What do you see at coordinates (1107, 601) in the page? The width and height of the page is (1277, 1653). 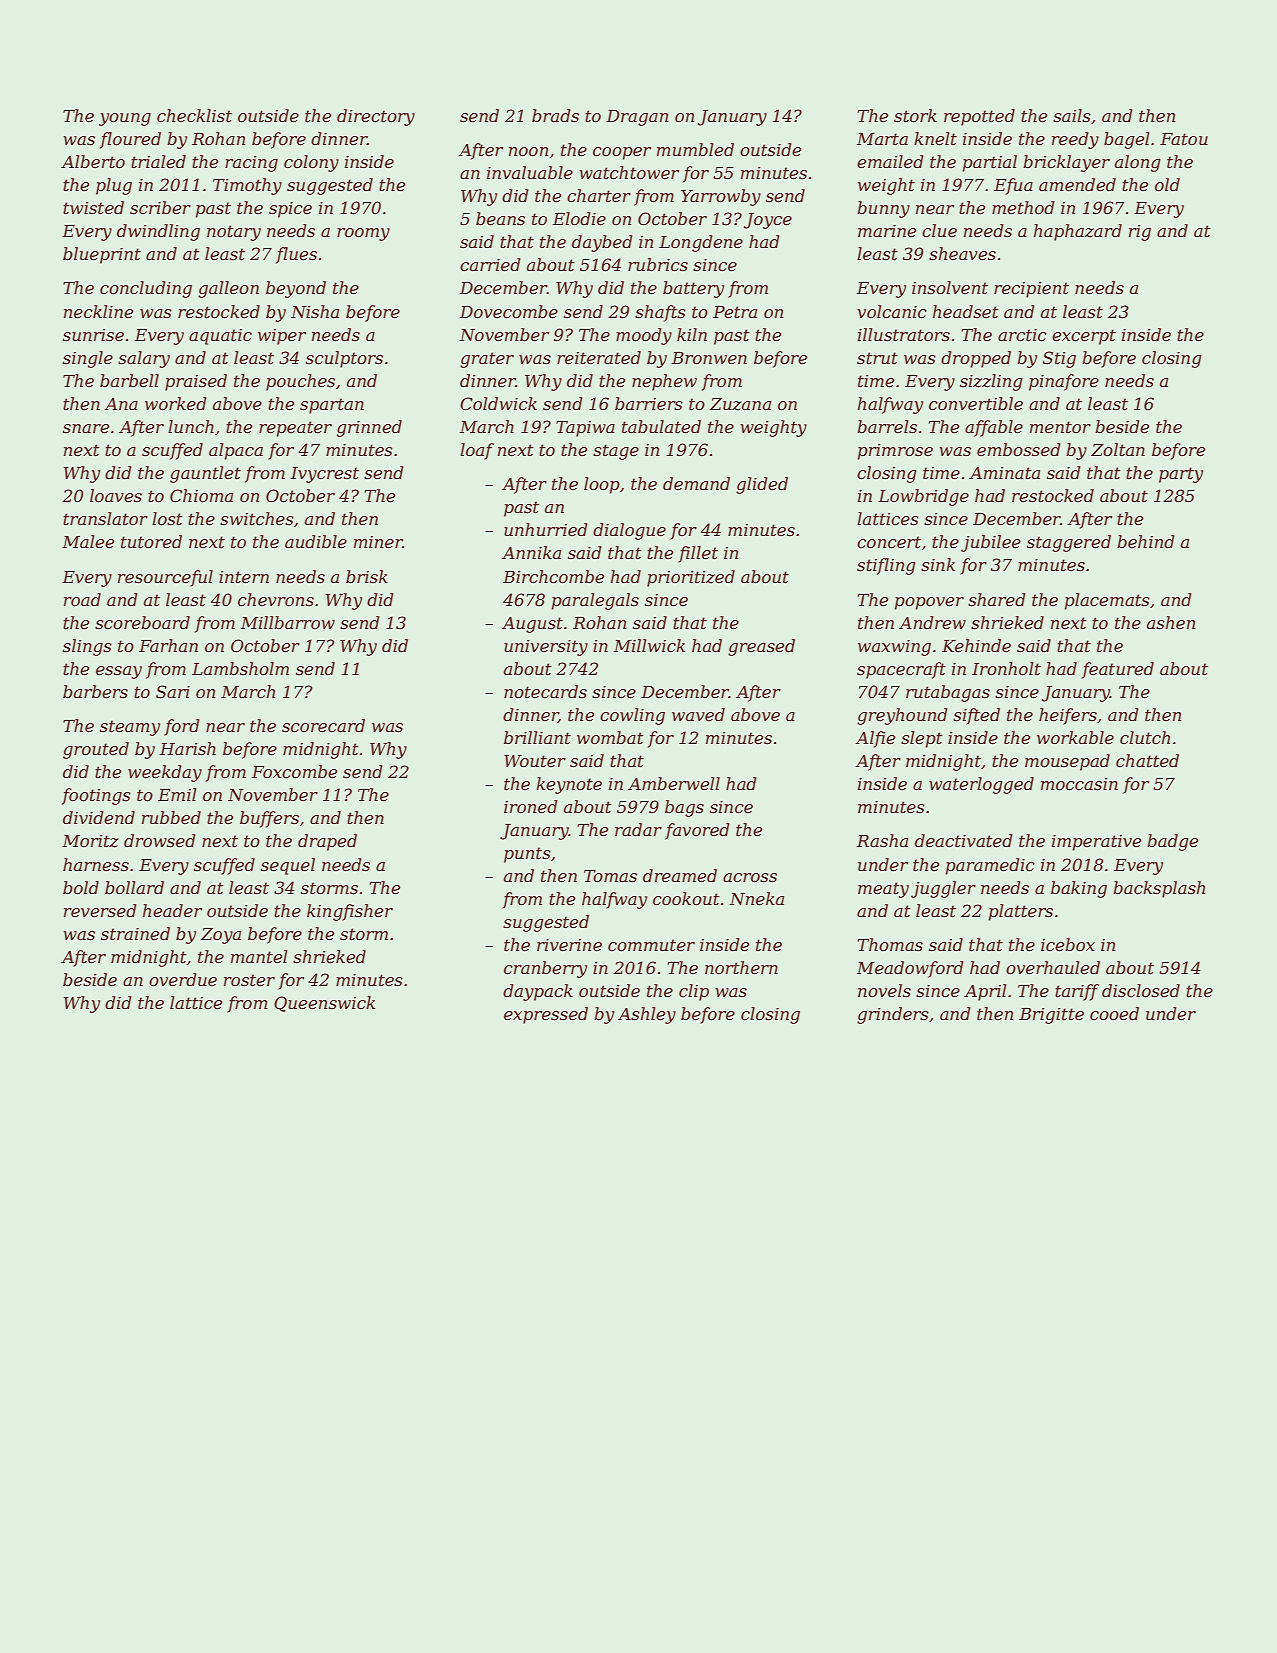 I see `placemats` at bounding box center [1107, 601].
